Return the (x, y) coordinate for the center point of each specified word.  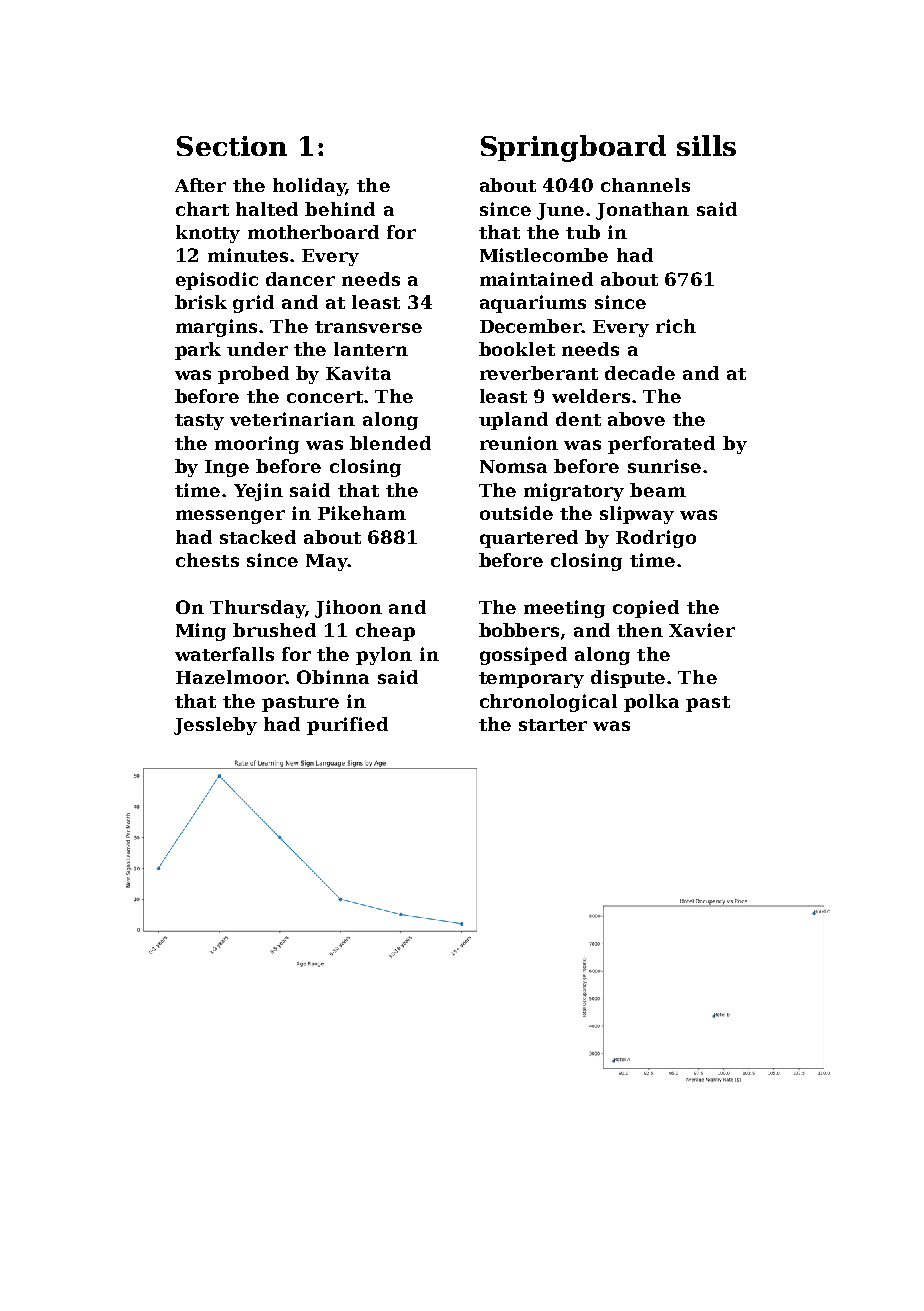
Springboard (573, 148)
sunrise (664, 466)
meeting (564, 609)
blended (390, 443)
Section (232, 146)
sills (706, 145)
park (198, 351)
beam (658, 490)
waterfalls (224, 654)
